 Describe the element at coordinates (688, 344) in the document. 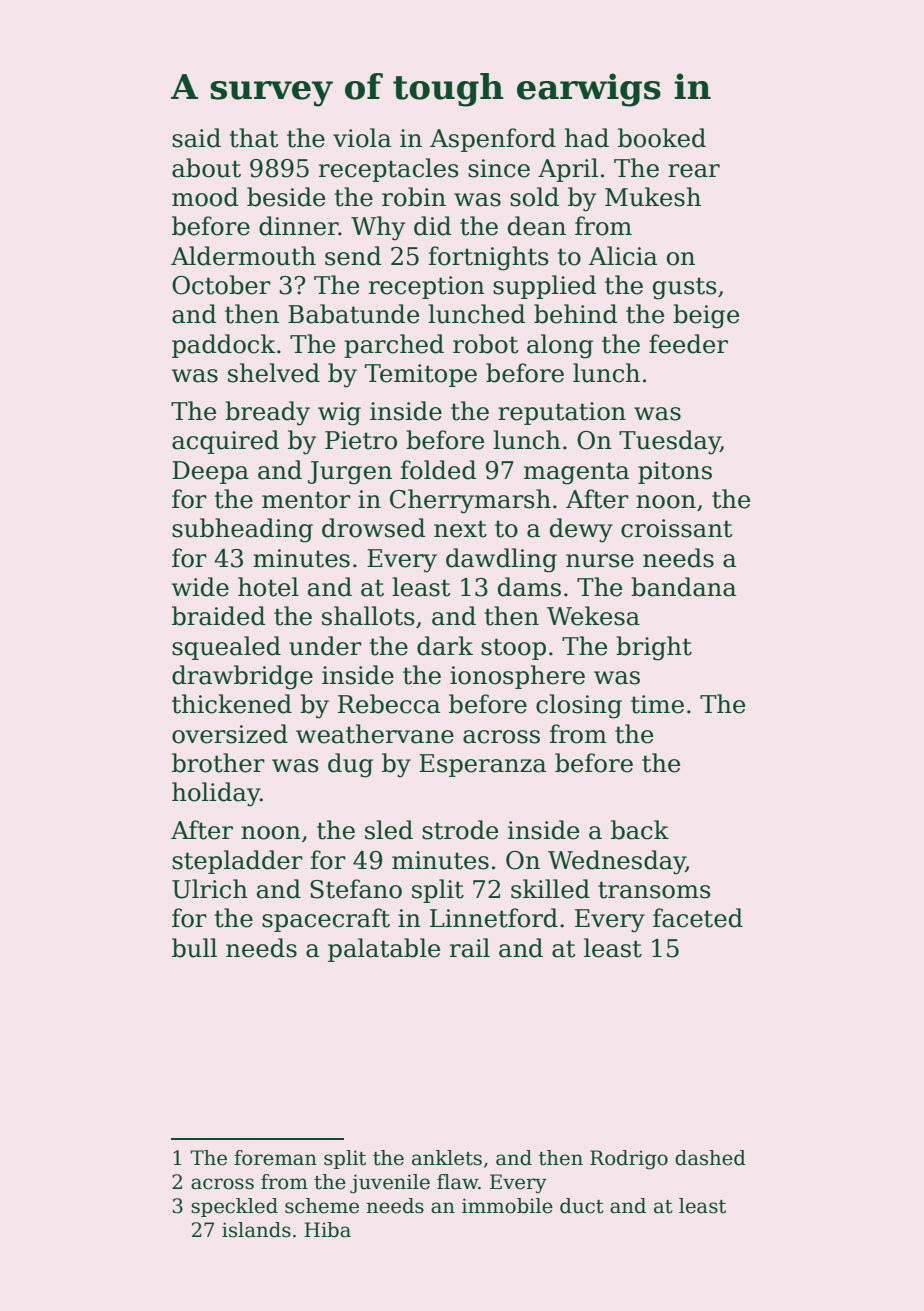

I see `feeder` at that location.
